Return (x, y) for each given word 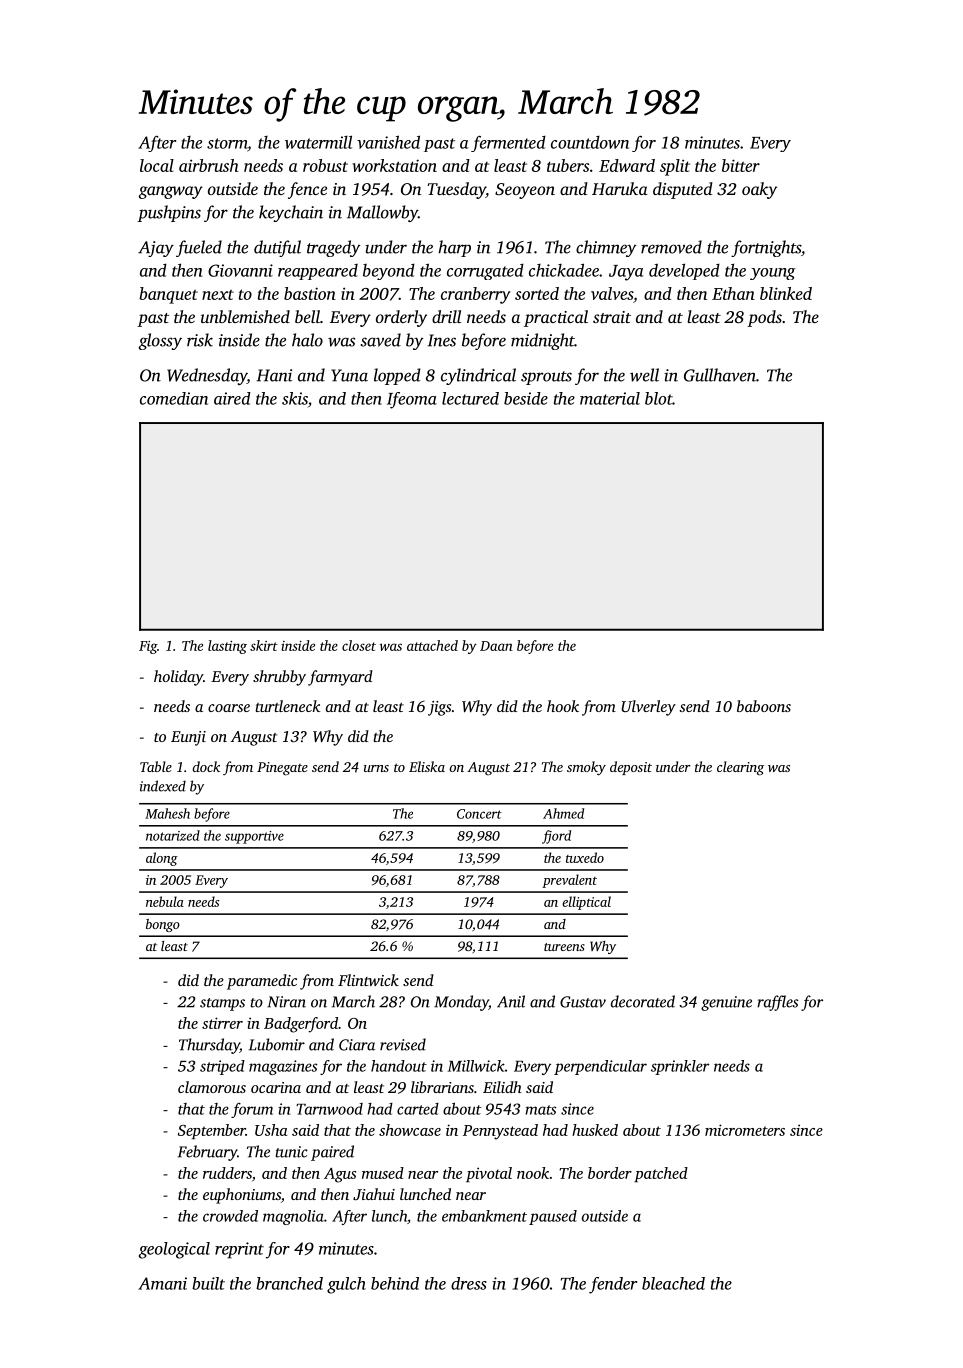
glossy (160, 341)
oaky (759, 190)
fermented (508, 143)
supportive (254, 837)
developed (684, 271)
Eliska (427, 766)
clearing (740, 768)
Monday (461, 1003)
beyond (389, 272)
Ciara (357, 1045)
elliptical (586, 903)
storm (227, 143)
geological (174, 1250)
